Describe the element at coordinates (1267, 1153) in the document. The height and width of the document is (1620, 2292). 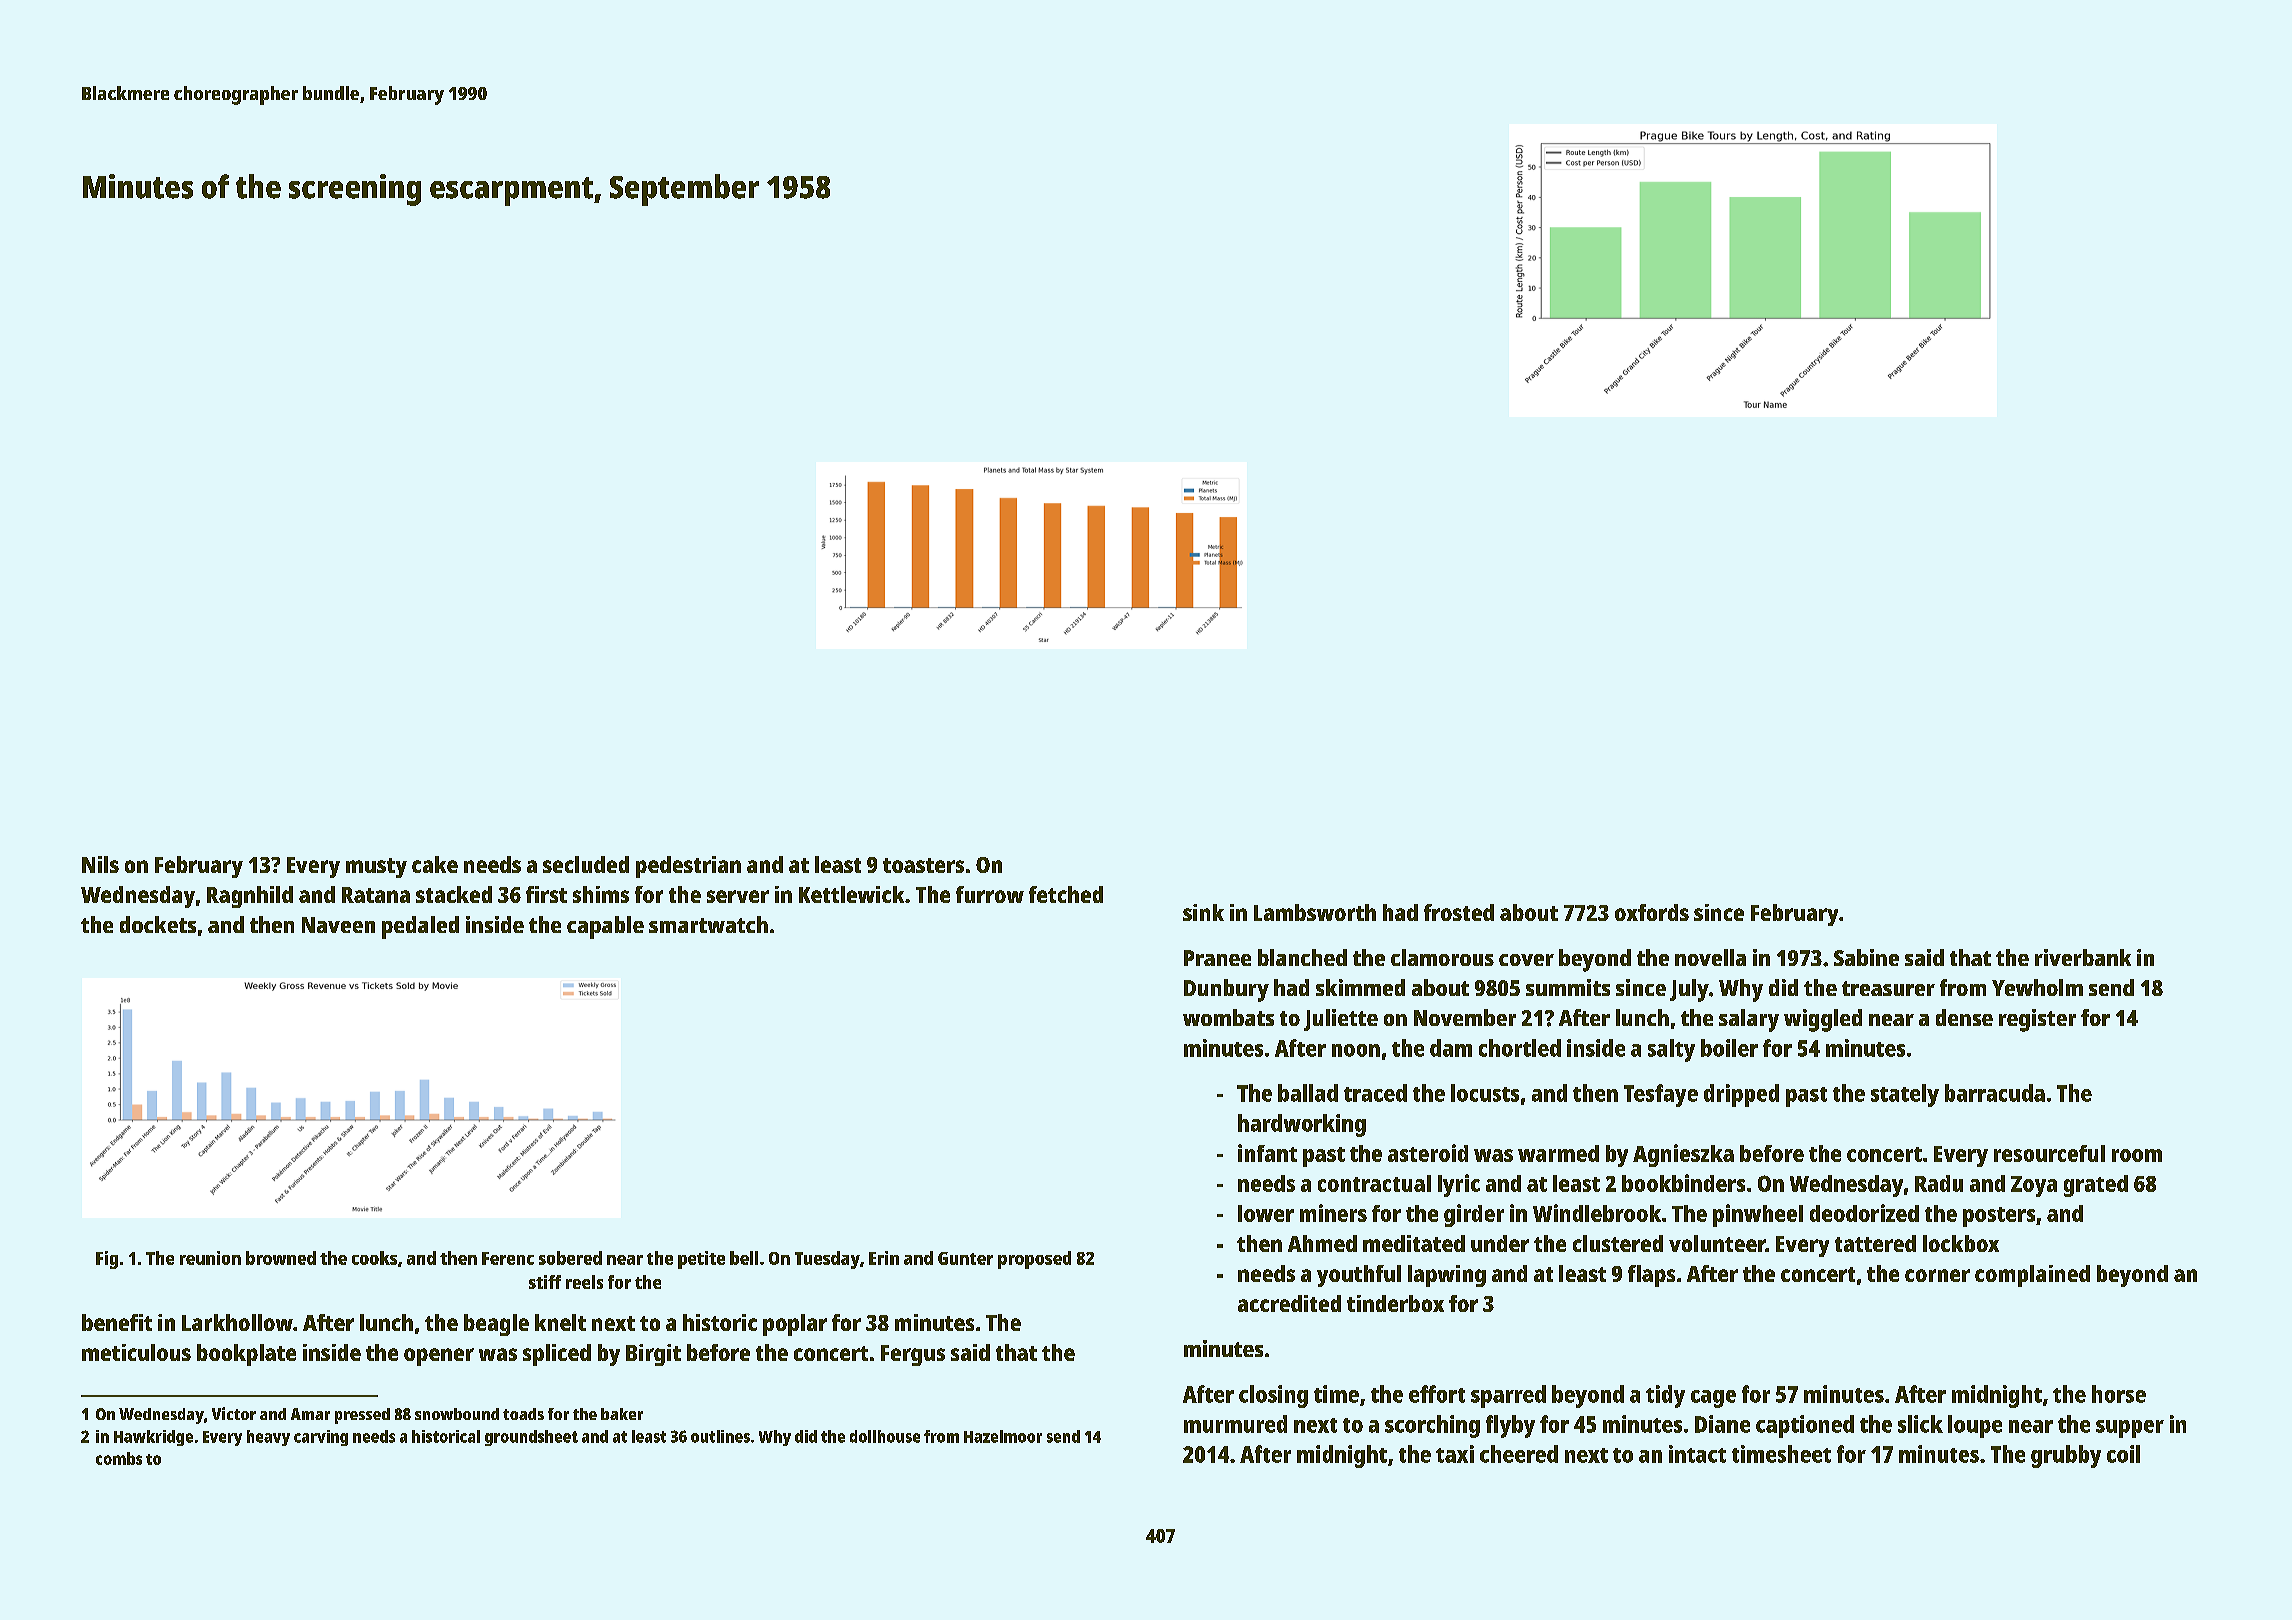
I see `infant` at that location.
